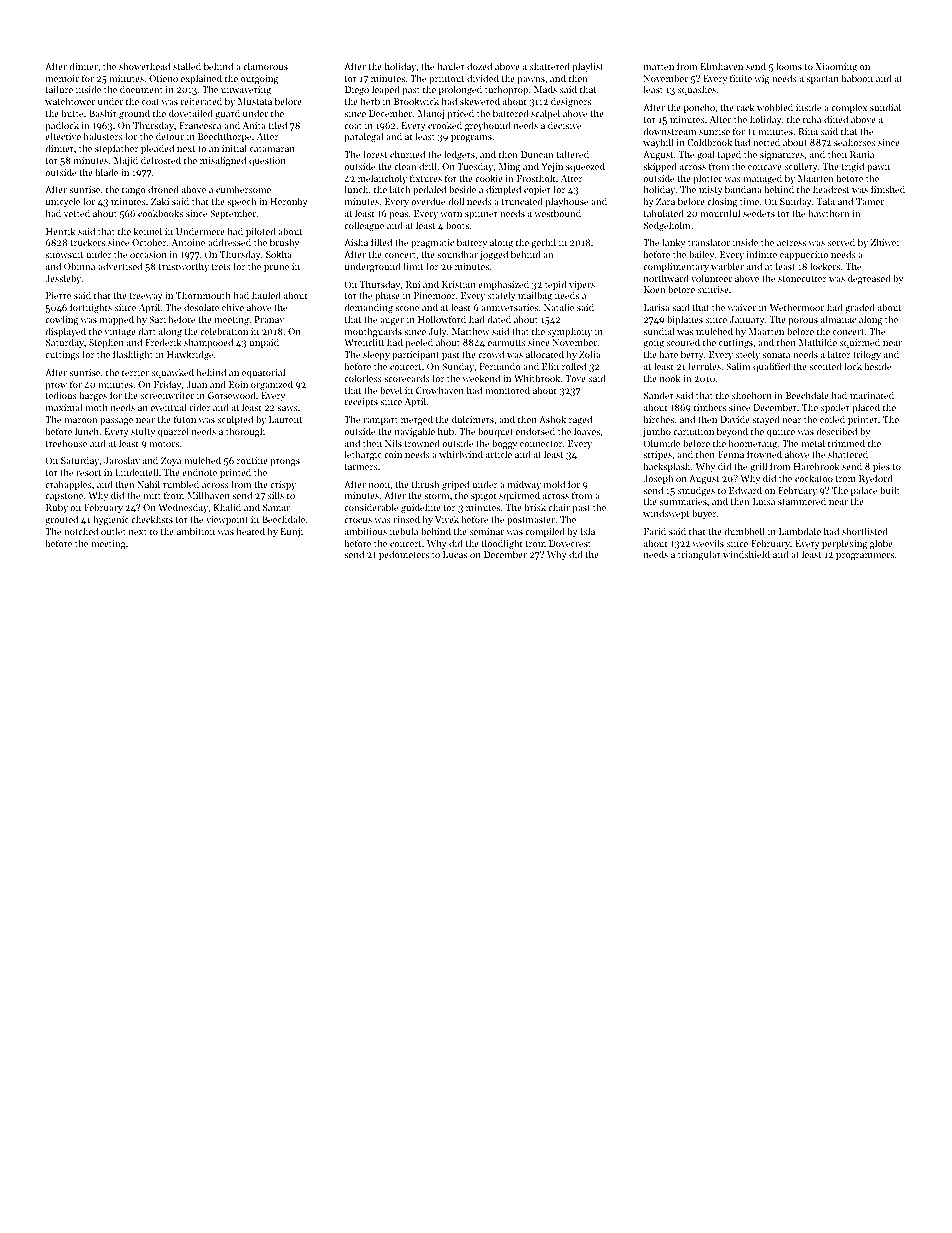 The width and height of the page is (952, 1233). I want to click on metal, so click(813, 443).
